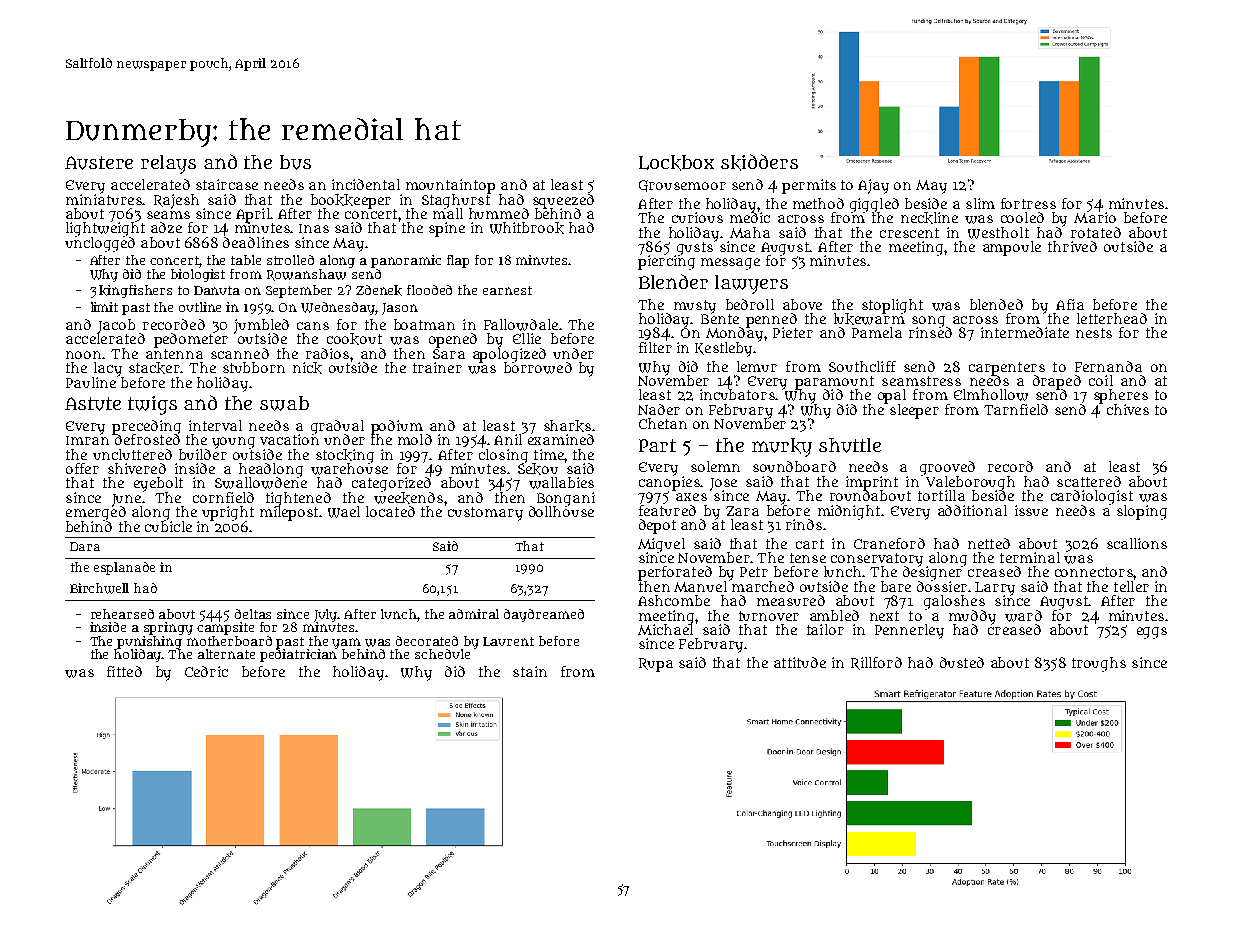  What do you see at coordinates (1131, 586) in the screenshot?
I see `teller` at bounding box center [1131, 586].
